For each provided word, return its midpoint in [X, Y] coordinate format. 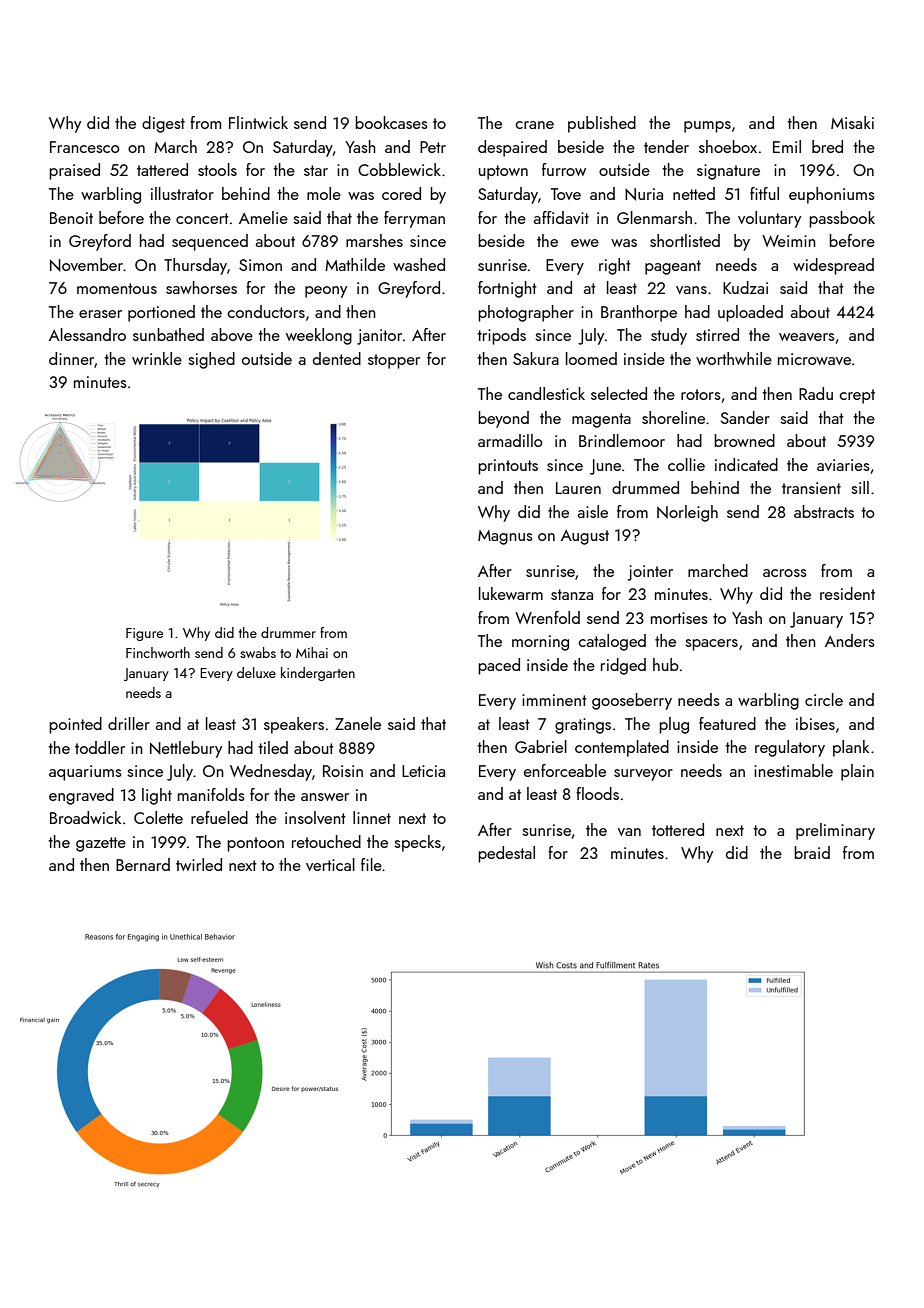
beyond [503, 419]
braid [812, 852]
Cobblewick [399, 169]
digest [163, 124]
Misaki [852, 122]
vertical [330, 864]
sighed [211, 360]
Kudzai [745, 287]
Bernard [143, 864]
